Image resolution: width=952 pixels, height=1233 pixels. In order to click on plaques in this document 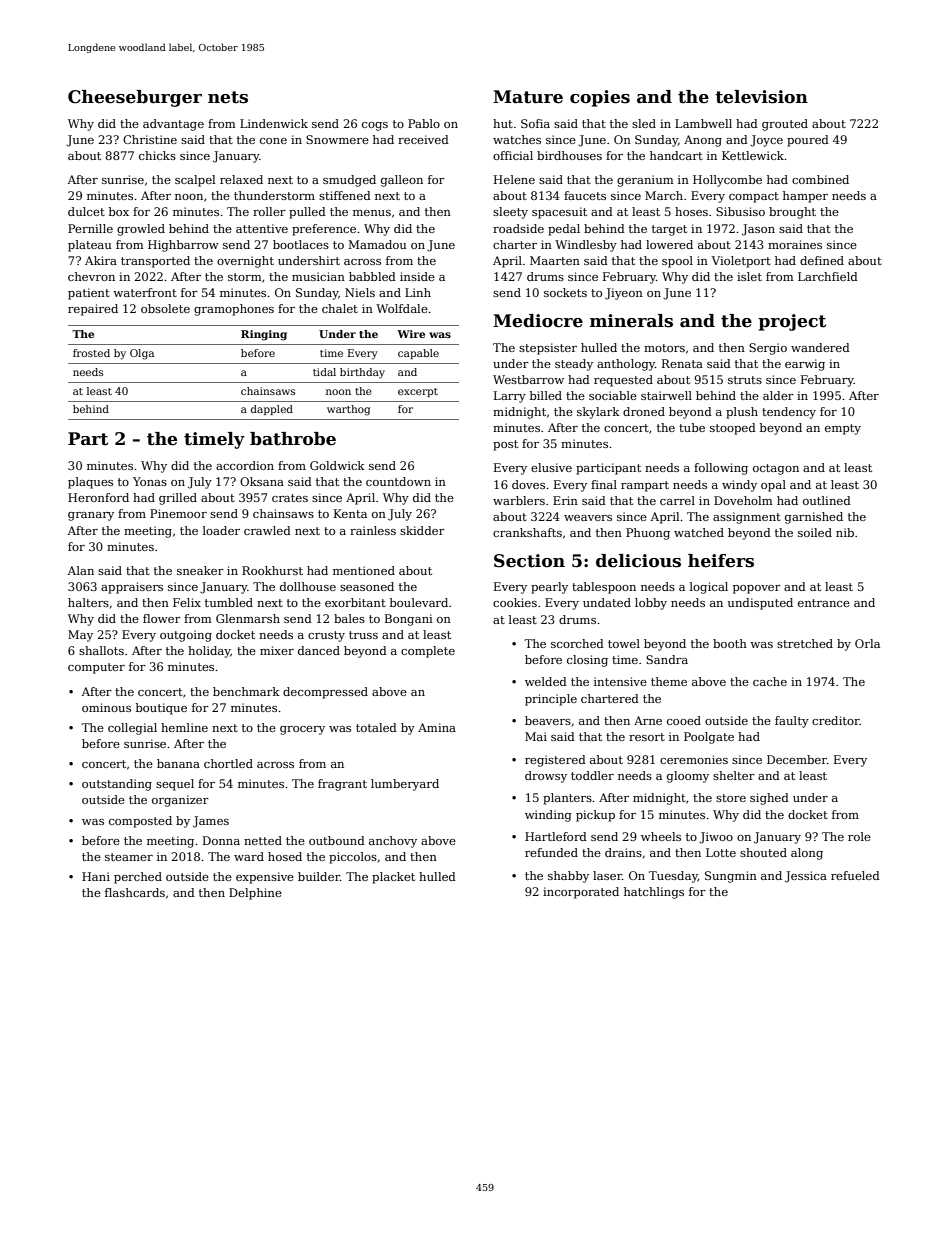, I will do `click(90, 483)`.
